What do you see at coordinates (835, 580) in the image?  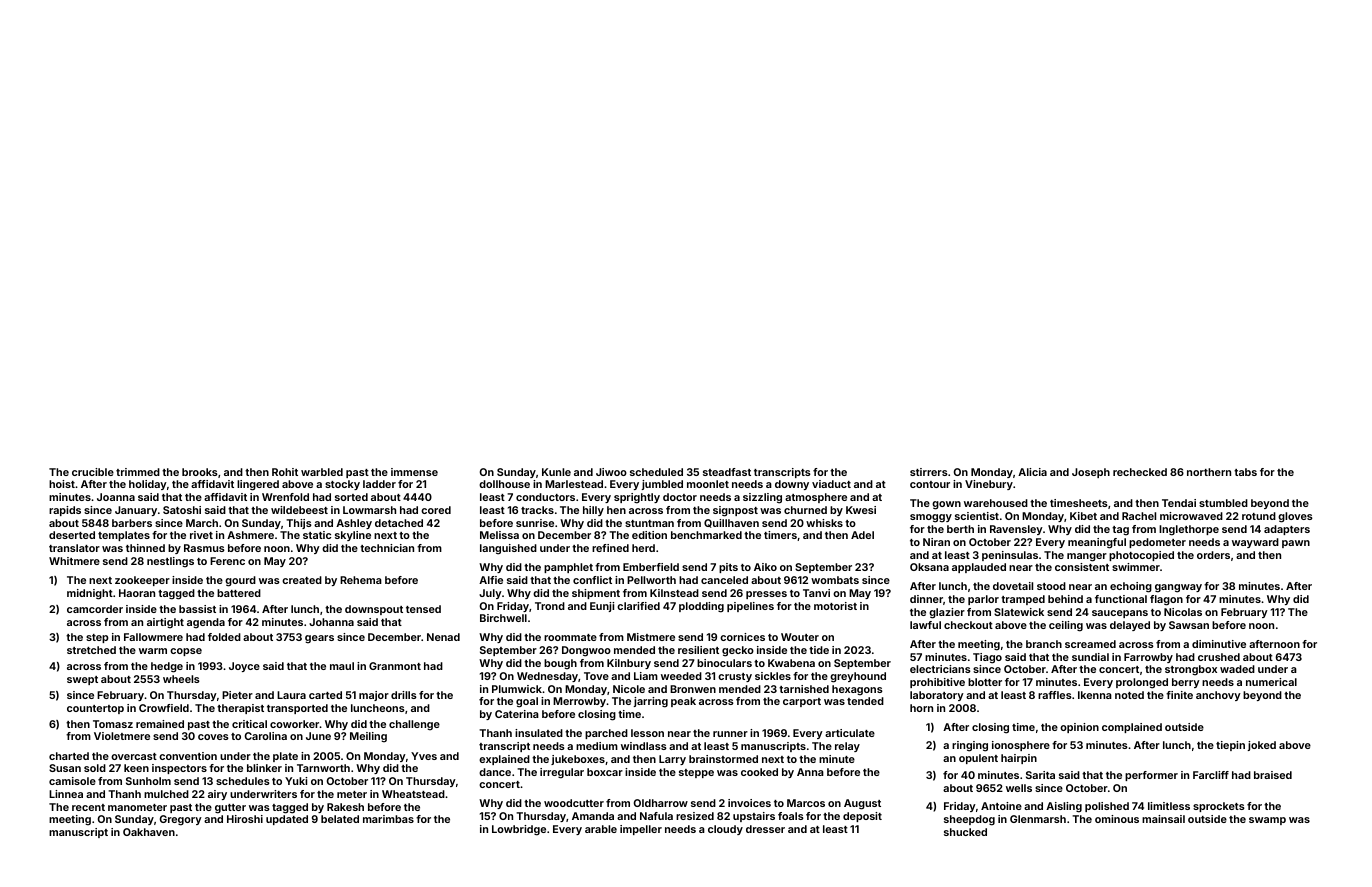 I see `wombats` at bounding box center [835, 580].
